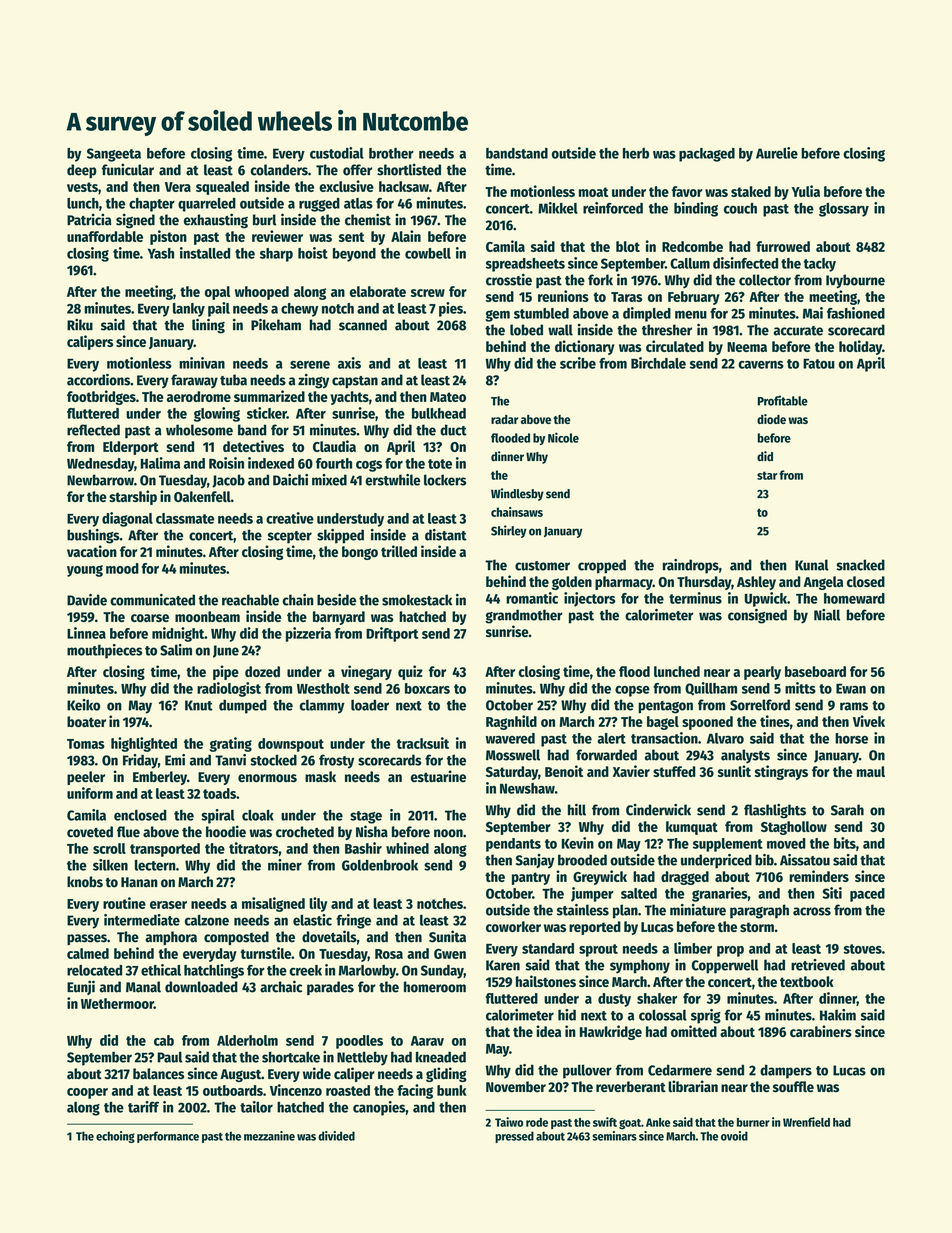 Image resolution: width=952 pixels, height=1233 pixels. I want to click on unaffordable, so click(105, 236).
